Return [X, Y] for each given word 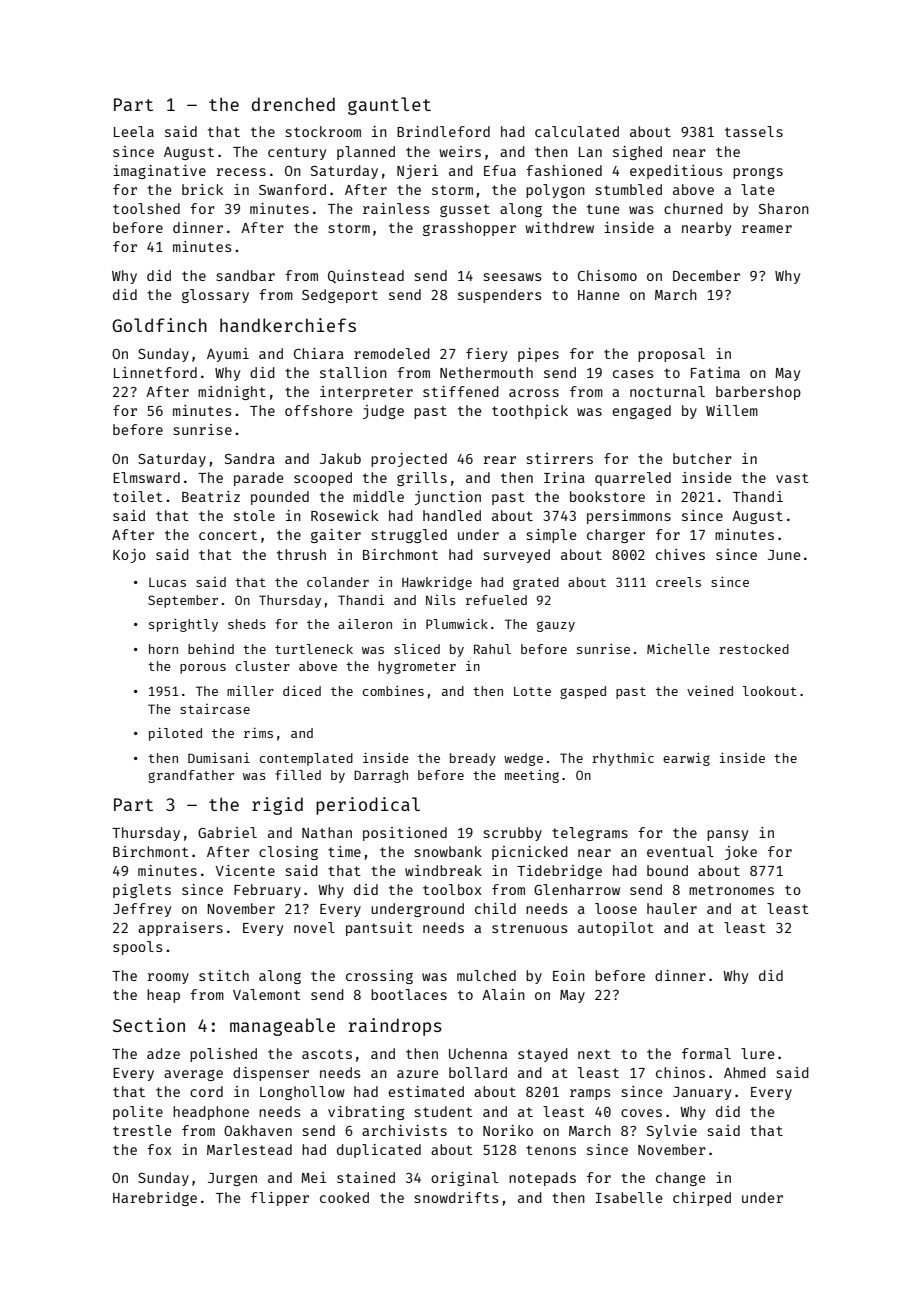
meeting [532, 776]
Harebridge [155, 1199]
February [267, 891]
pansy [727, 835]
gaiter [336, 536]
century [297, 153]
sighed [637, 153]
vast [792, 478]
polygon [555, 191]
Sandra [250, 458]
